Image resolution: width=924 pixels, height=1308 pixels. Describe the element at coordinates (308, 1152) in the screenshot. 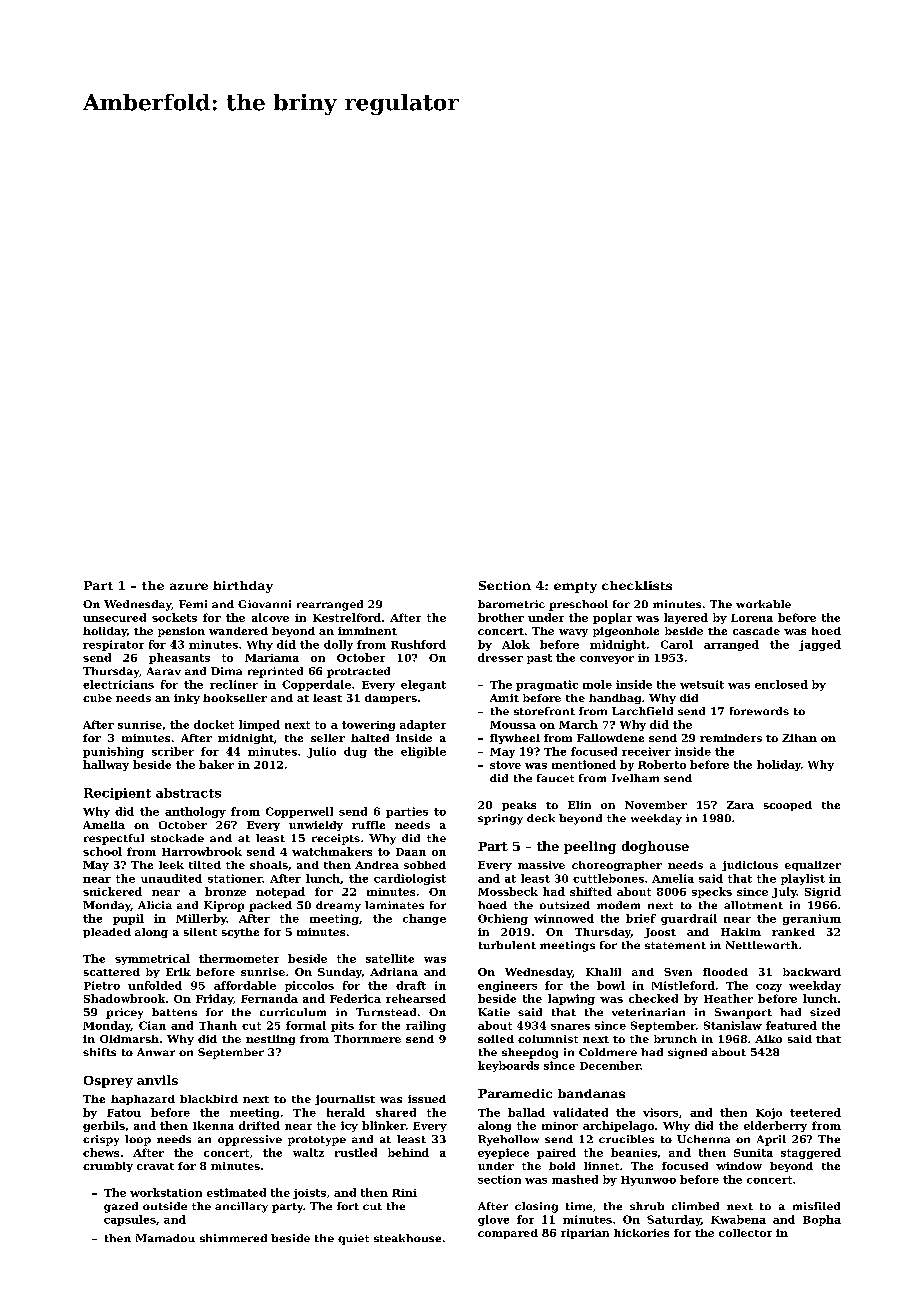

I see `waltz` at that location.
